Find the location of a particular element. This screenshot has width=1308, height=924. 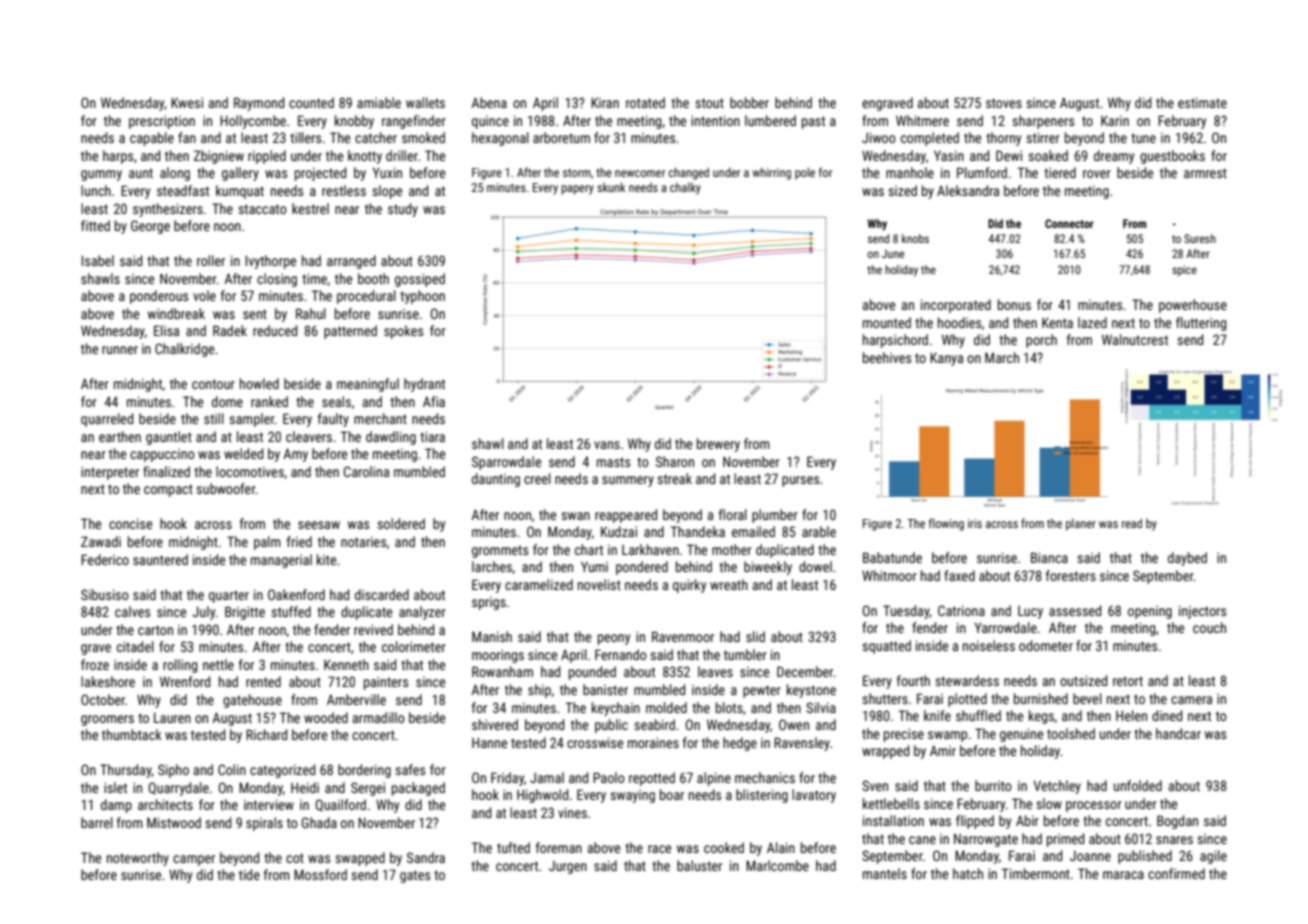

molded is located at coordinates (666, 707).
